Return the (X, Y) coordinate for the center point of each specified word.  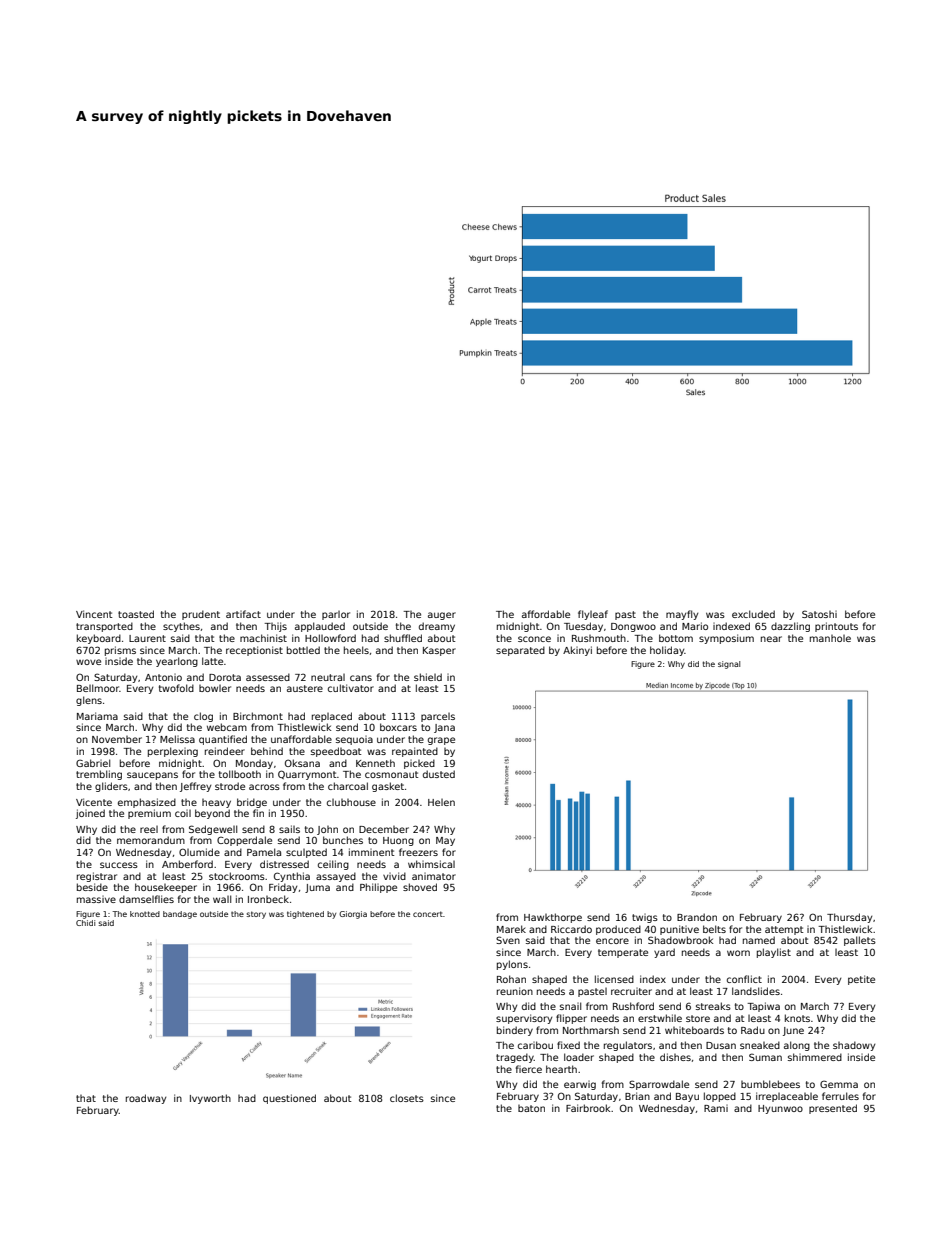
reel (149, 829)
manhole (830, 638)
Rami (716, 1108)
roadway (146, 1099)
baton (531, 1108)
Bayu (687, 1097)
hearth (561, 1069)
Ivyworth (210, 1099)
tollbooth (240, 774)
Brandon (697, 917)
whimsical (431, 864)
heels (356, 650)
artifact (243, 614)
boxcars (398, 727)
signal (729, 665)
